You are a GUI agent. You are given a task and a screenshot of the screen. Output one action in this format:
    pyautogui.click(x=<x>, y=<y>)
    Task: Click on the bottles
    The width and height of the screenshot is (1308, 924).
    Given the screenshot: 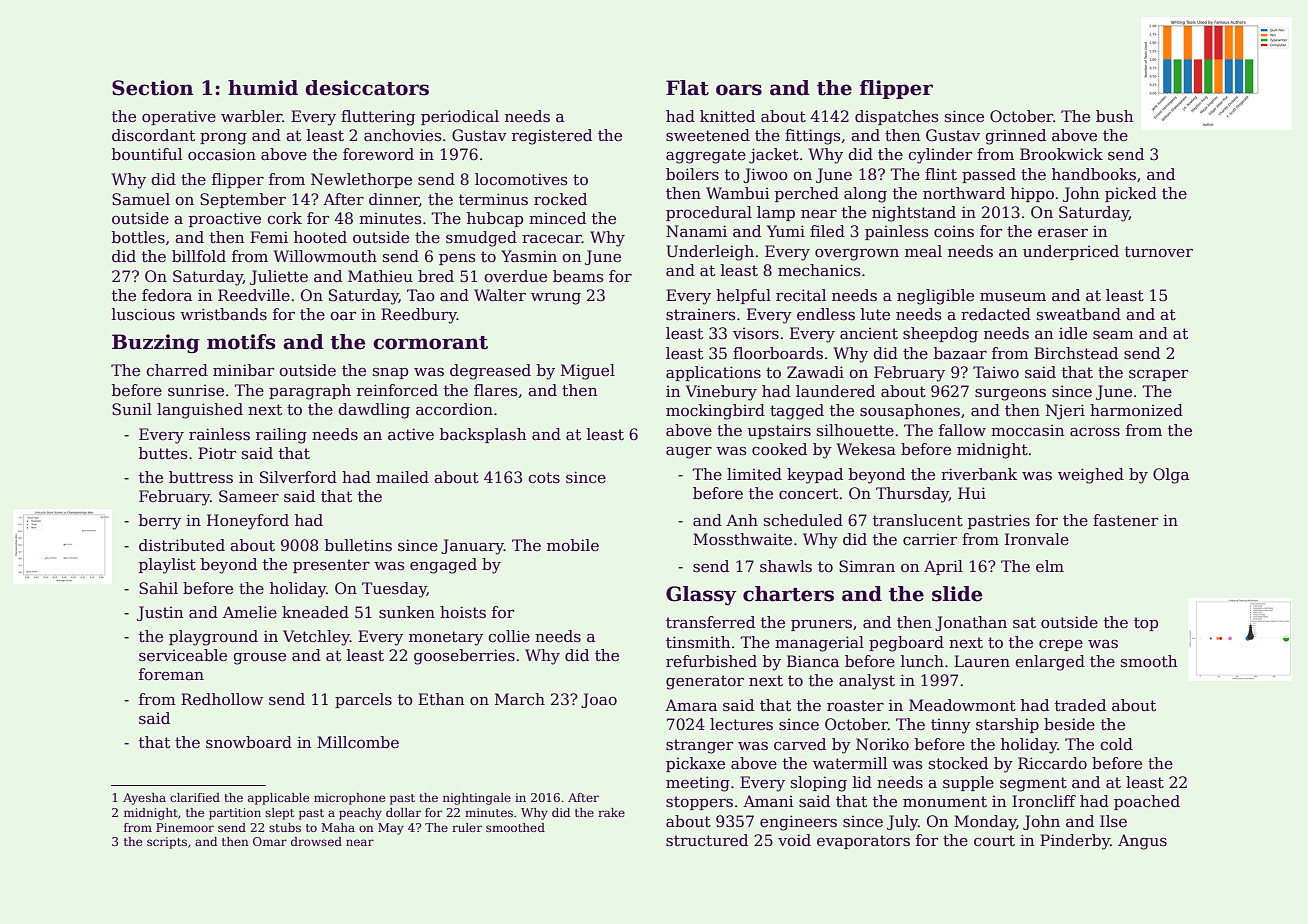 What is the action you would take?
    pyautogui.click(x=138, y=237)
